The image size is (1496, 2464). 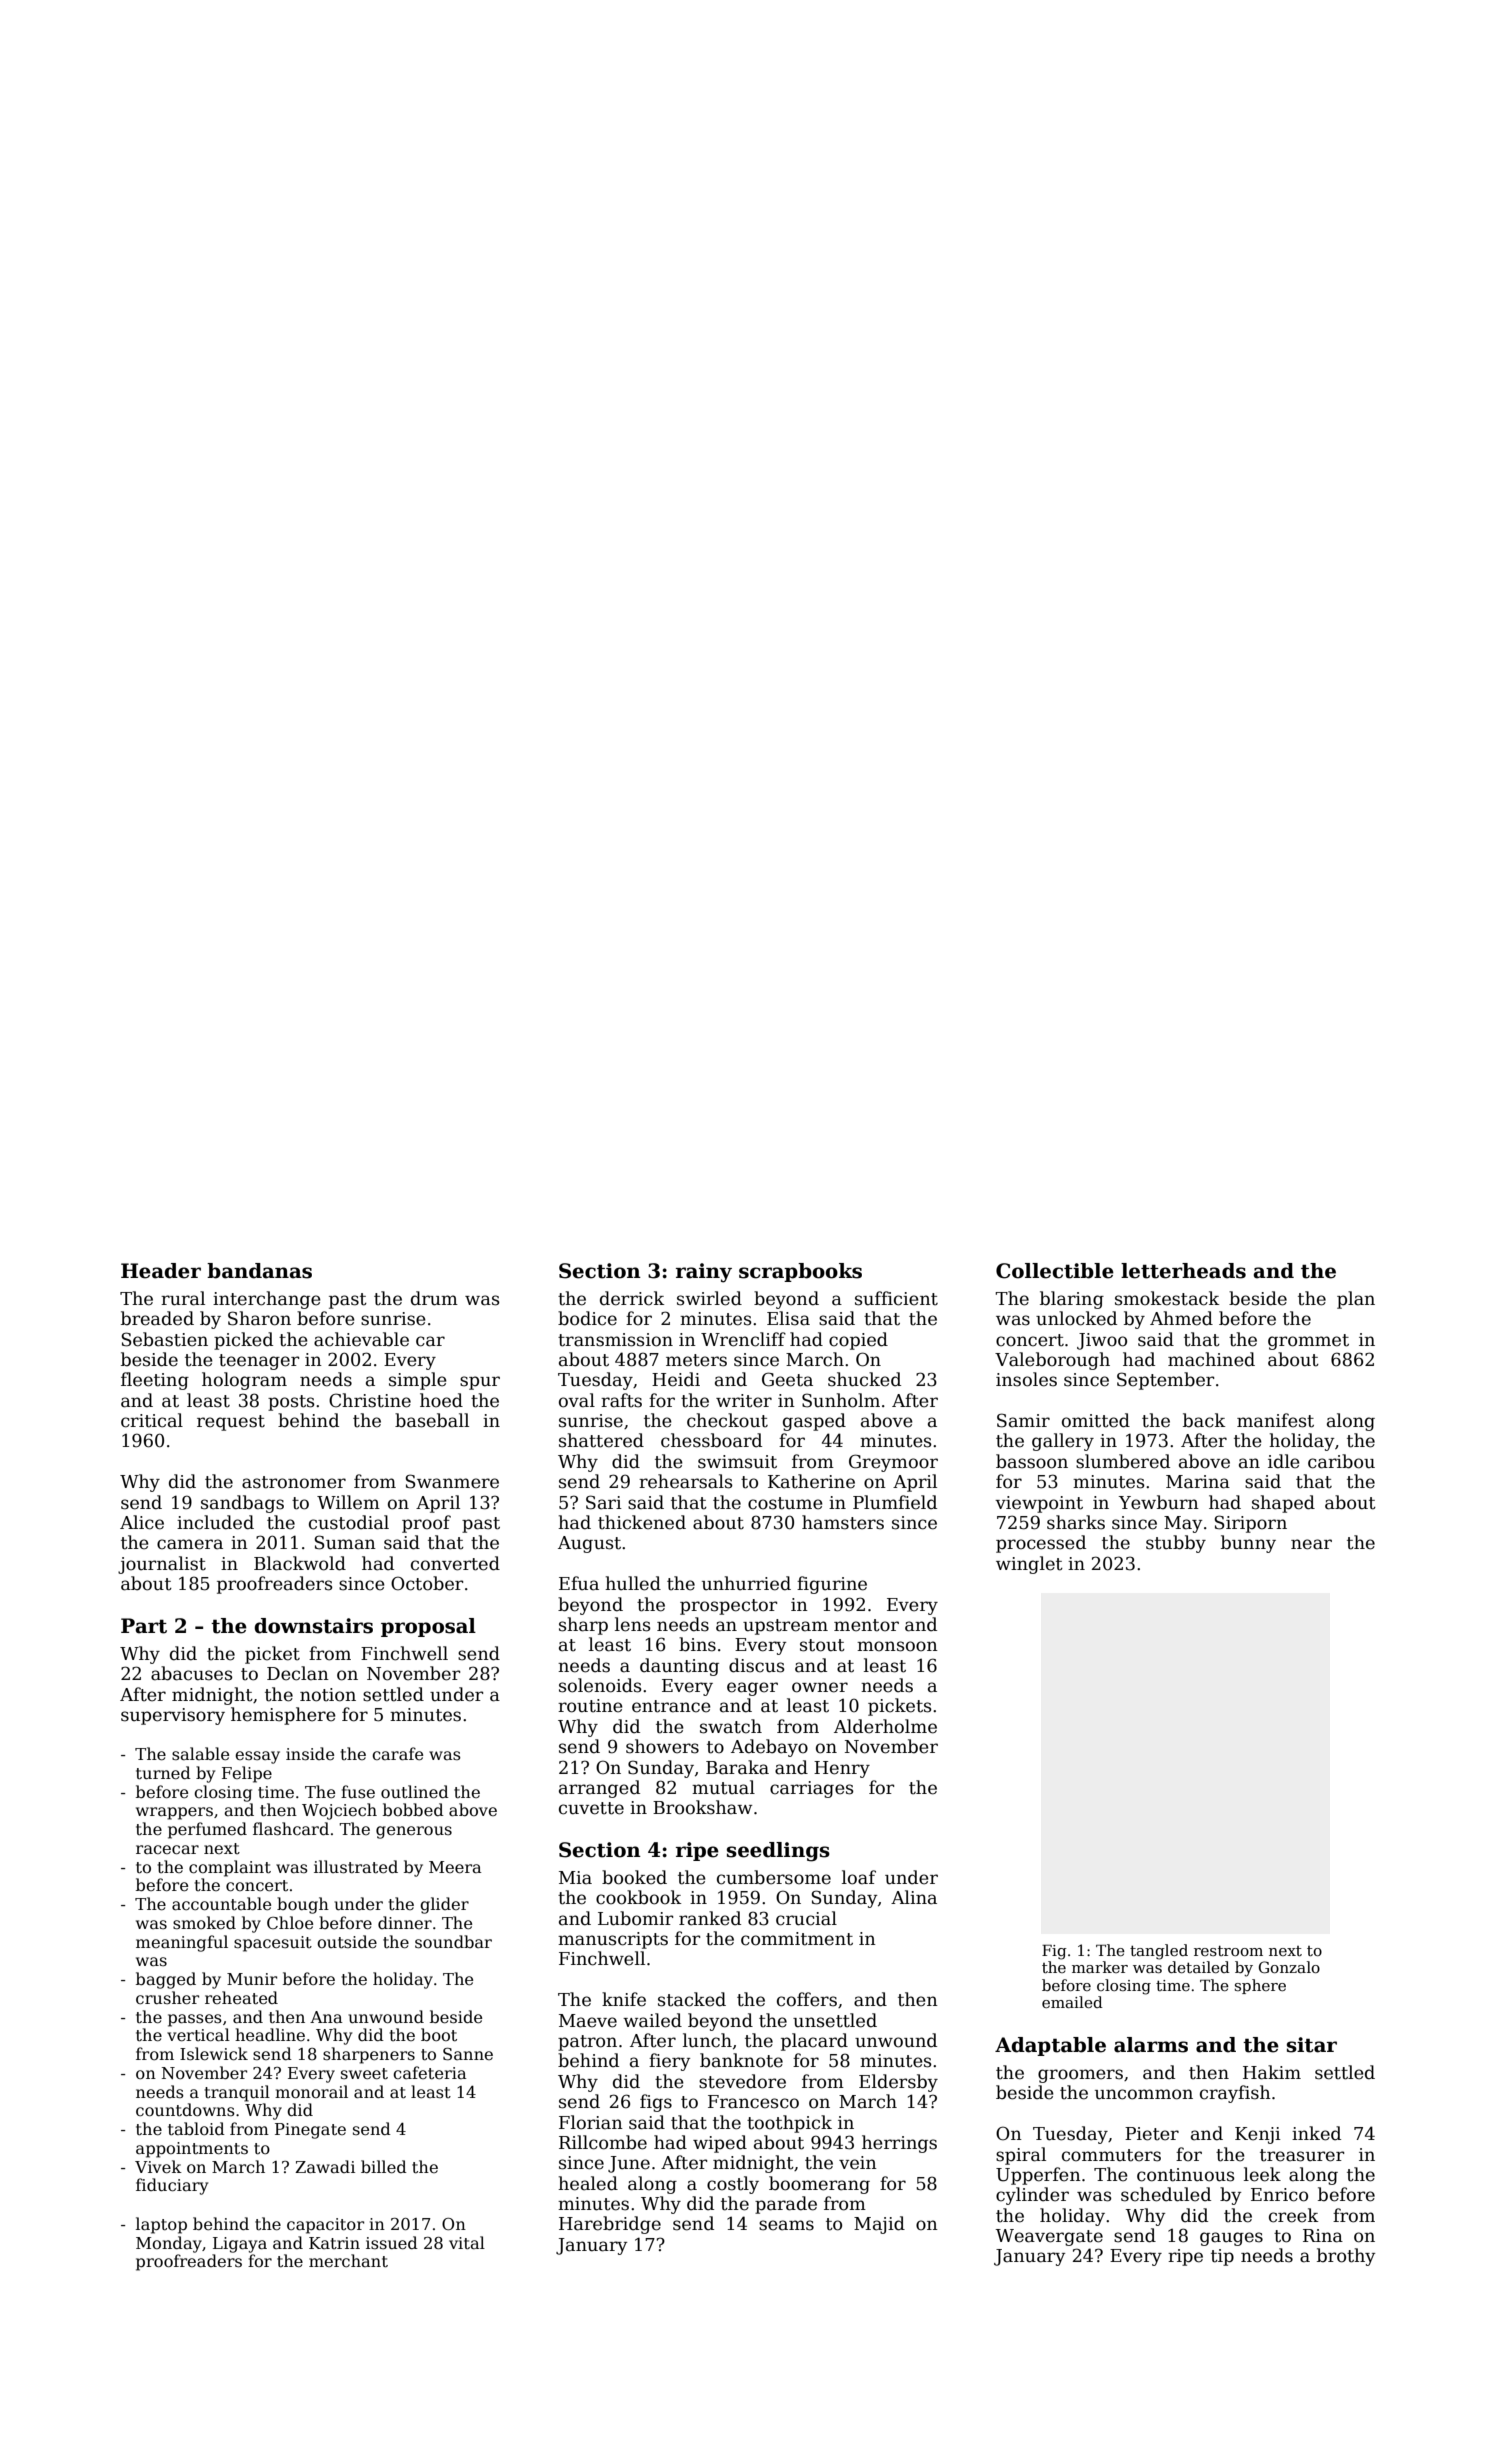 I want to click on alarms, so click(x=1151, y=2045).
